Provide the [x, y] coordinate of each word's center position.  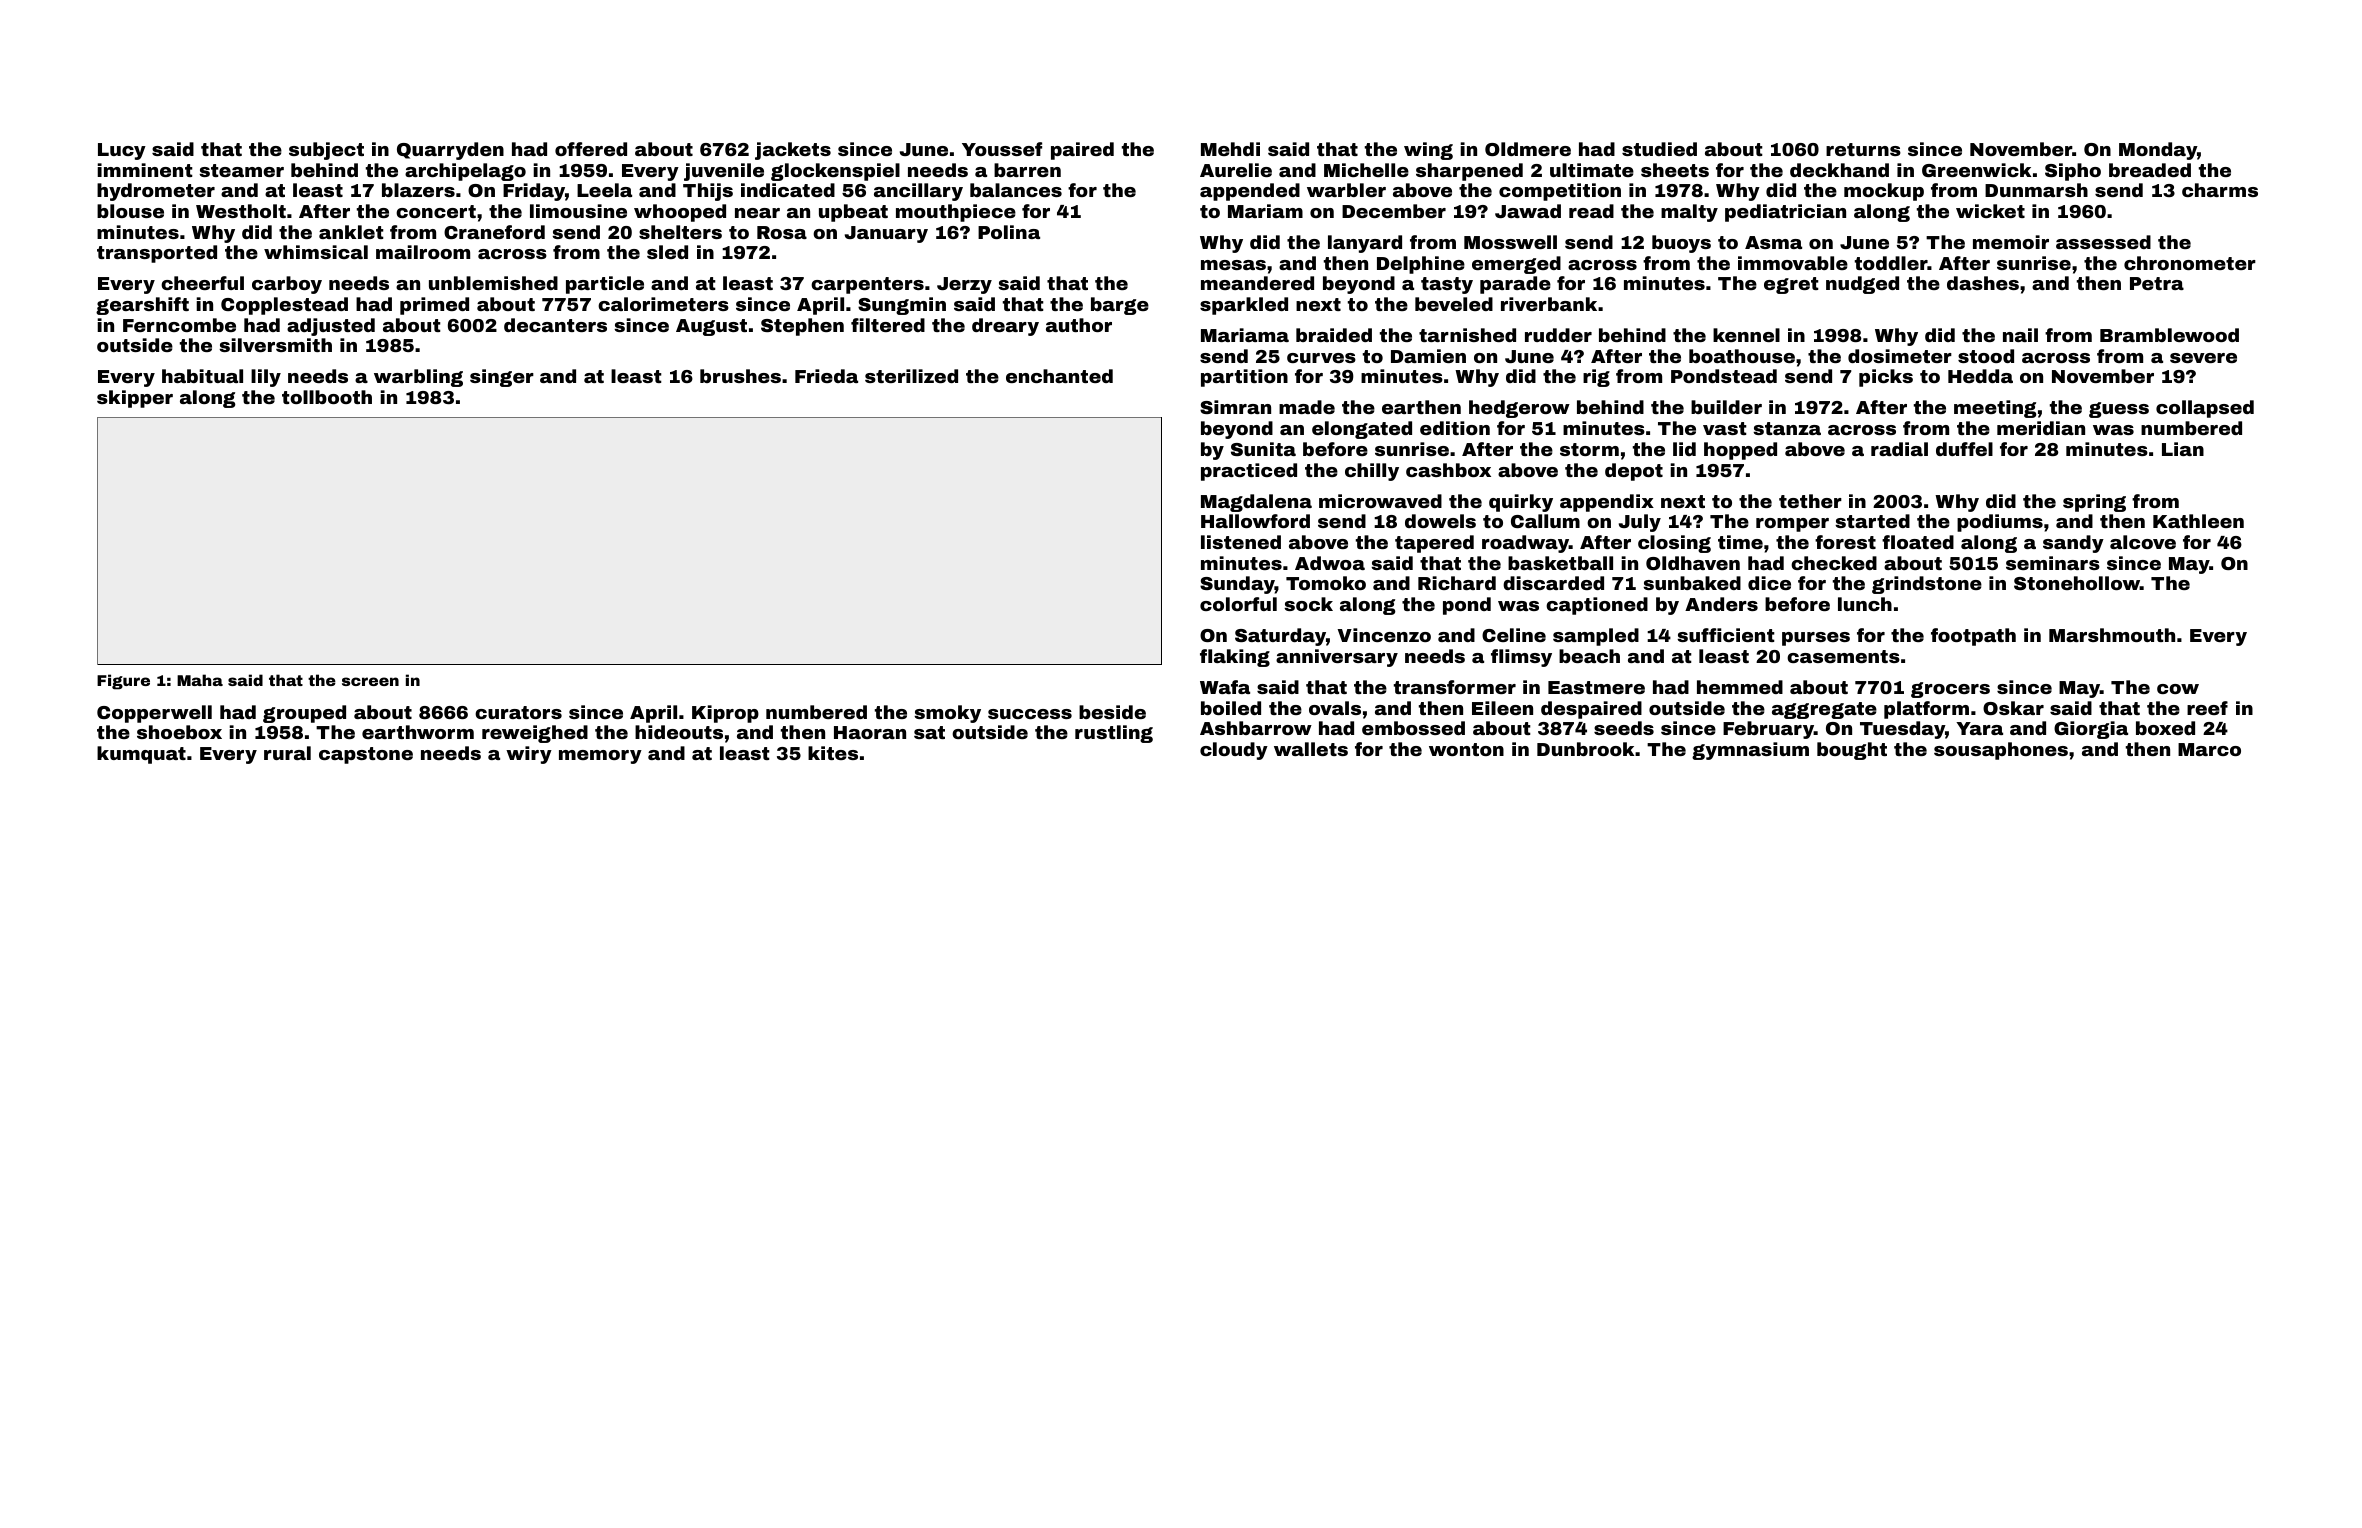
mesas [1233, 265]
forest [1845, 542]
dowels [1440, 521]
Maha [200, 680]
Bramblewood [2169, 335]
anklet [351, 232]
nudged [1862, 285]
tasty [1447, 285]
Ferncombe [179, 325]
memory [600, 757]
